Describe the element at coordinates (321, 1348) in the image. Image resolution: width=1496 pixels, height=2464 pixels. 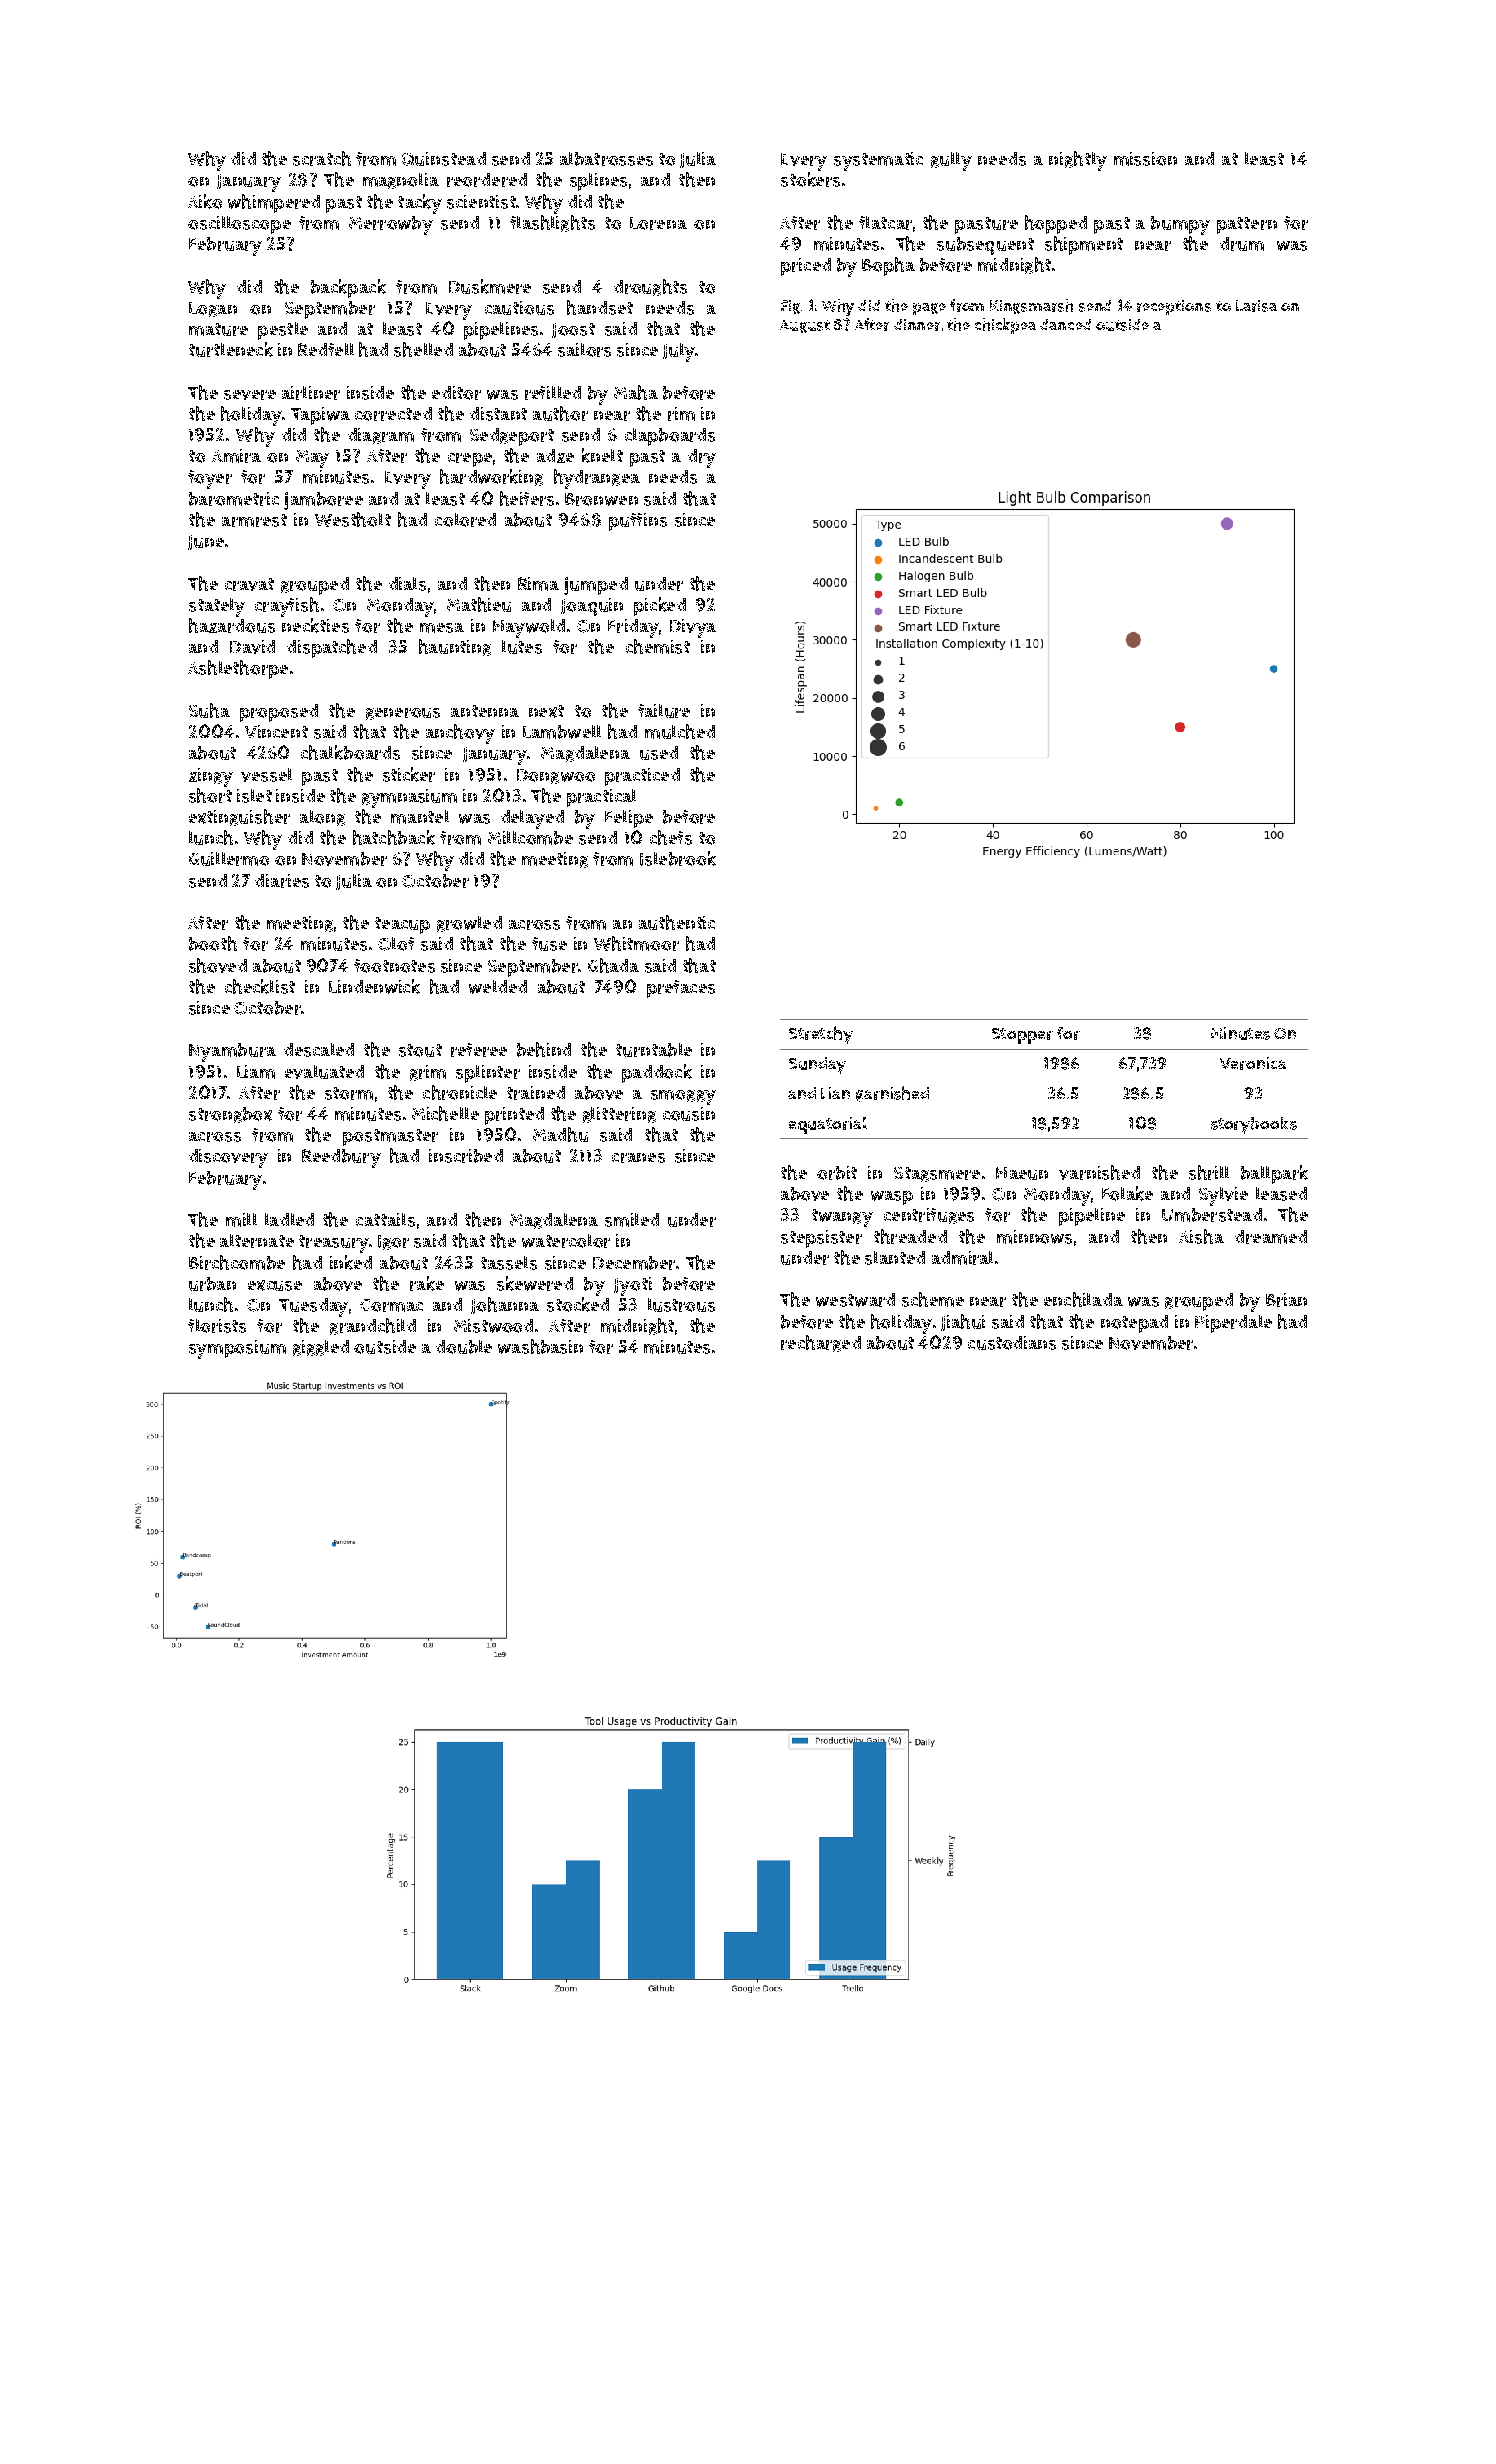
I see `giggled` at that location.
